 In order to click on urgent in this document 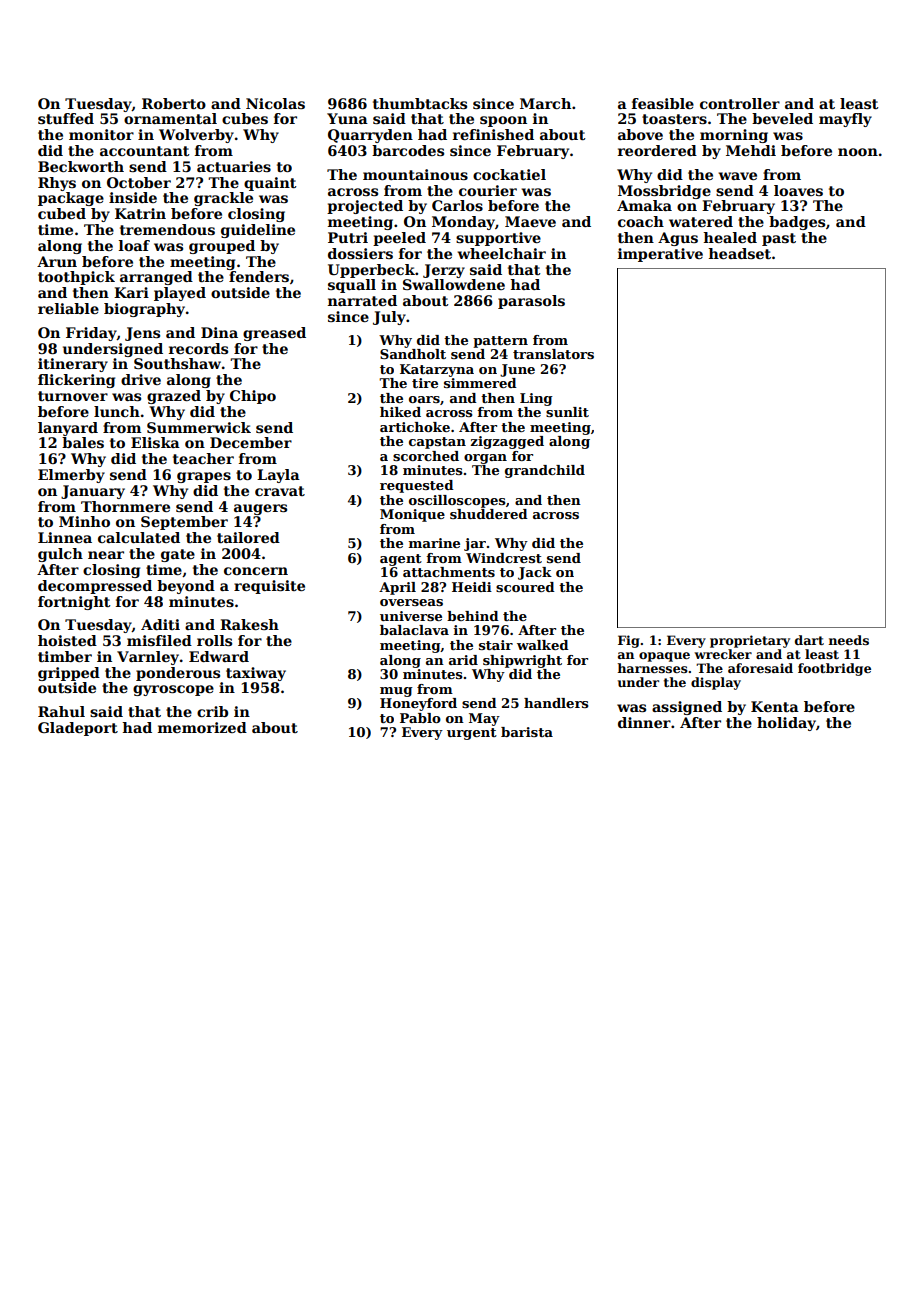, I will do `click(472, 734)`.
